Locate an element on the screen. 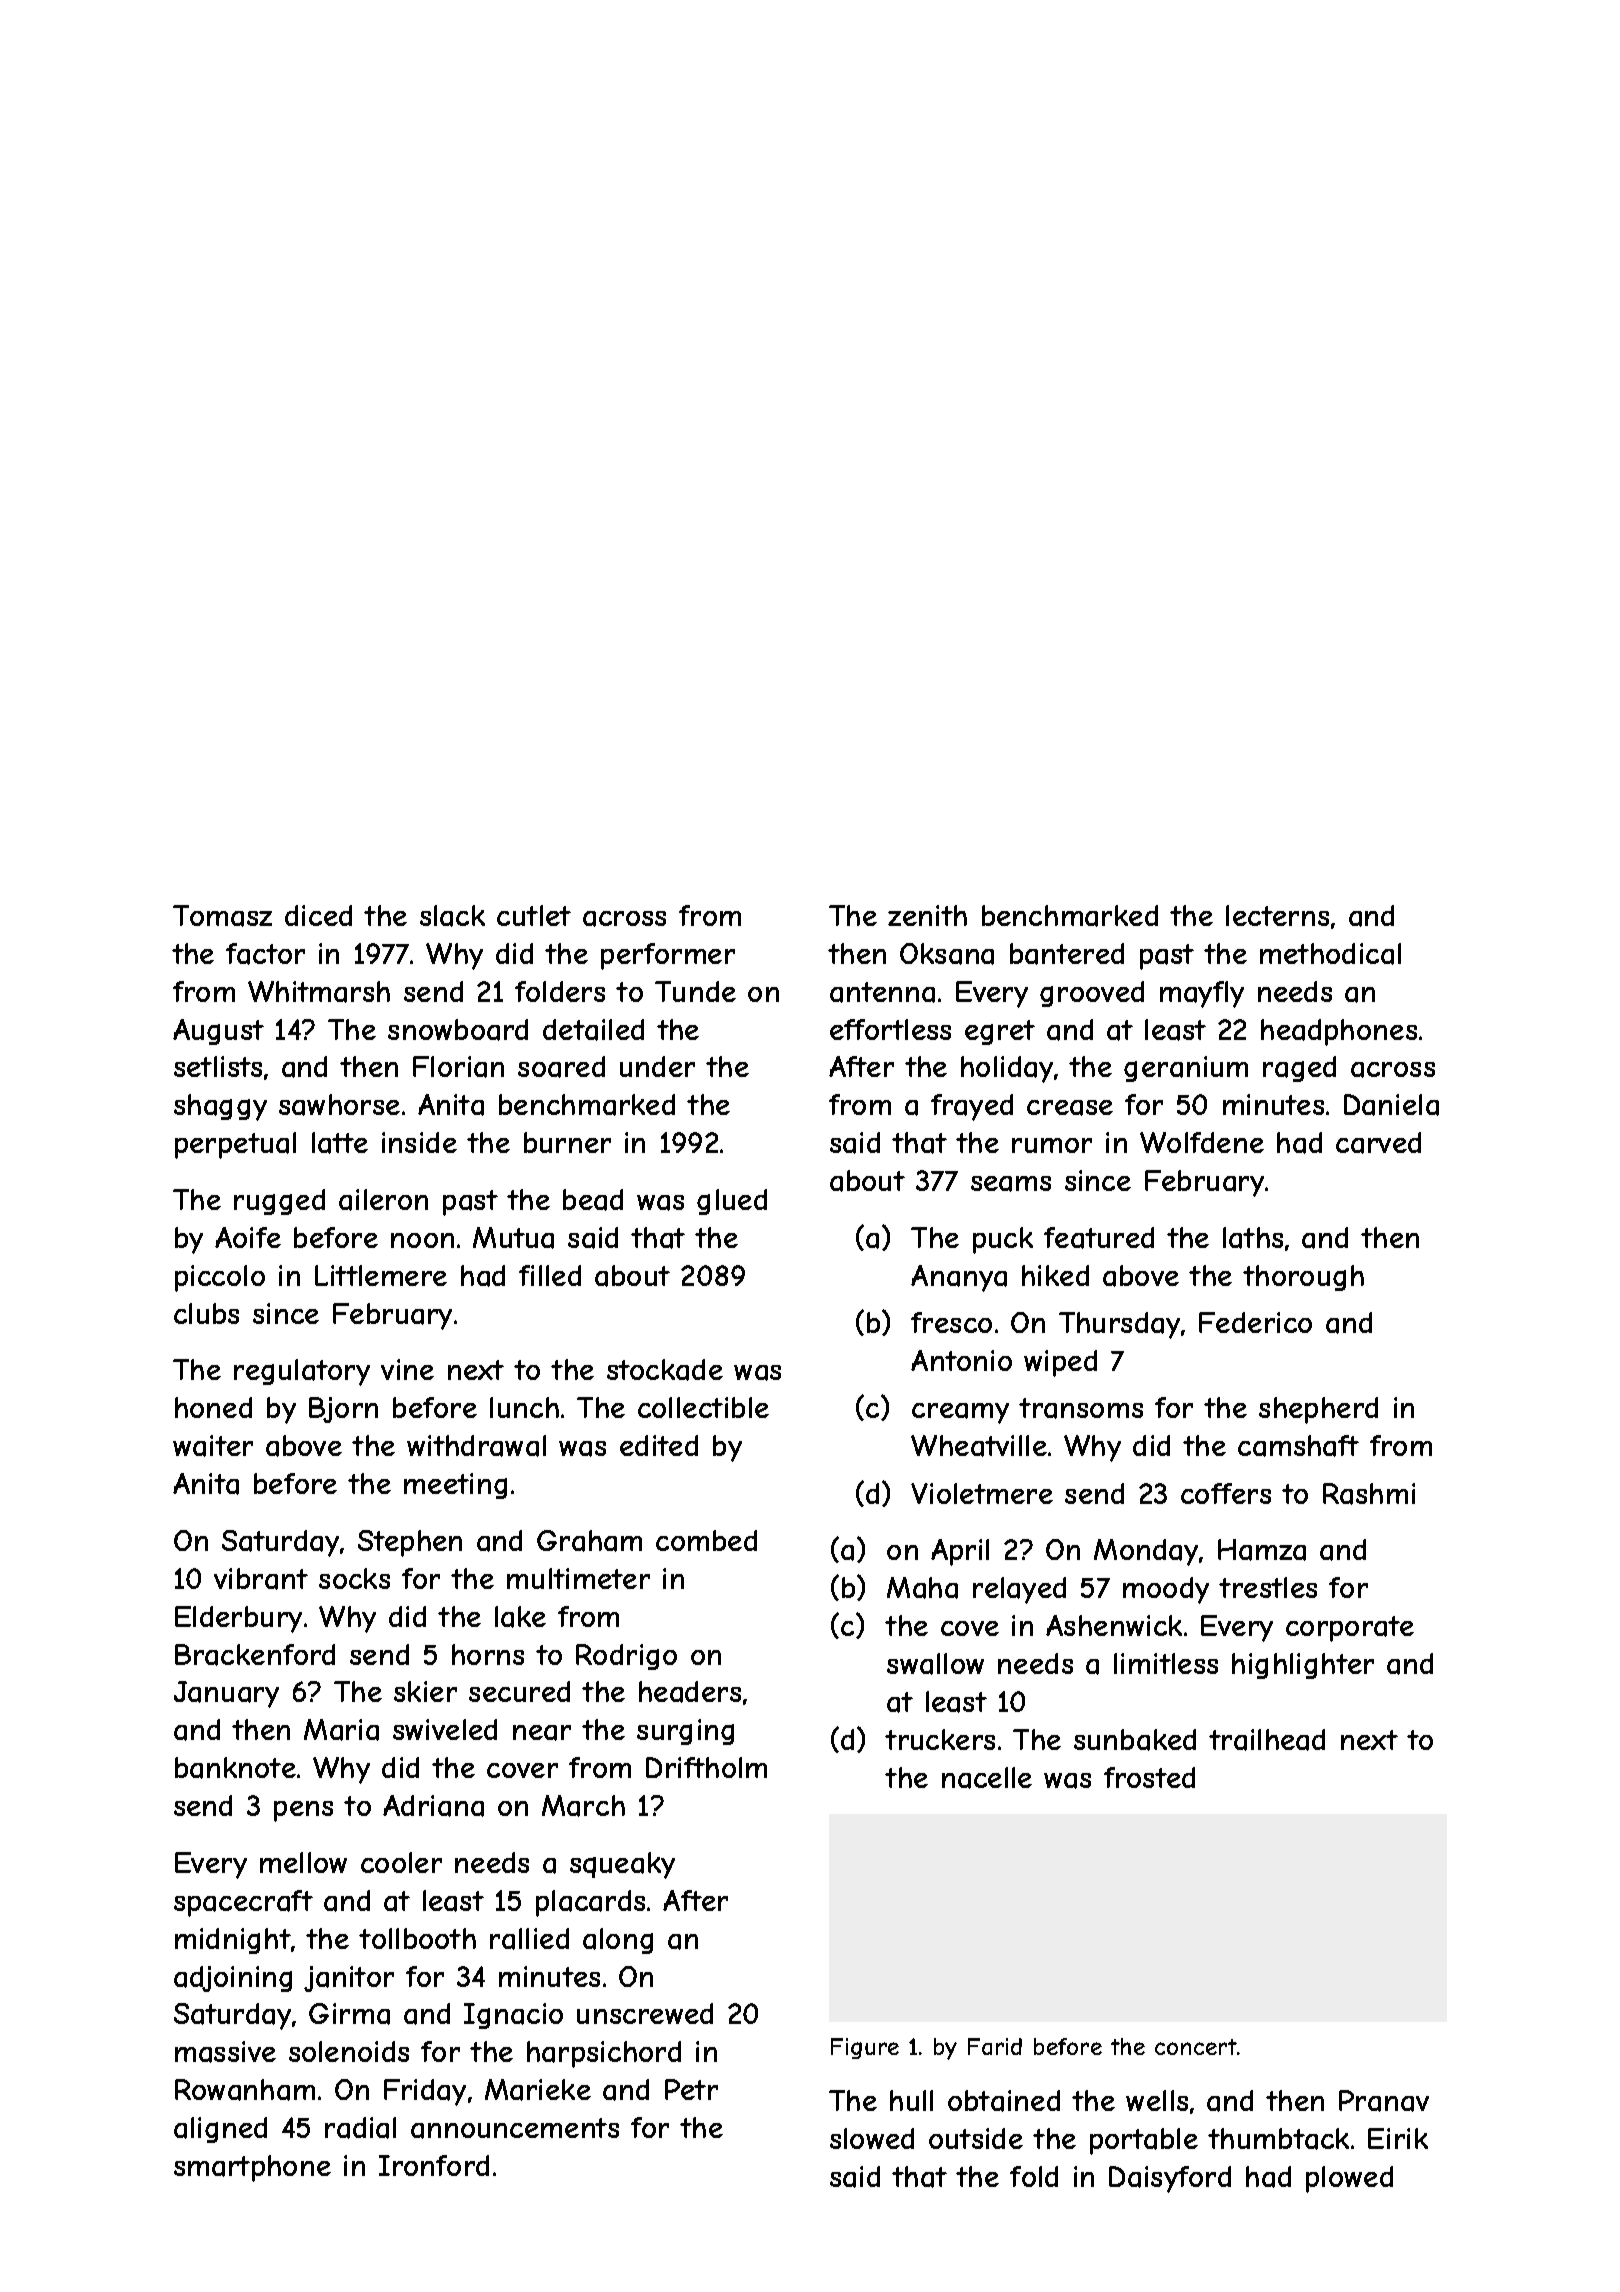 This screenshot has width=1620, height=2292. effortless is located at coordinates (890, 1029).
